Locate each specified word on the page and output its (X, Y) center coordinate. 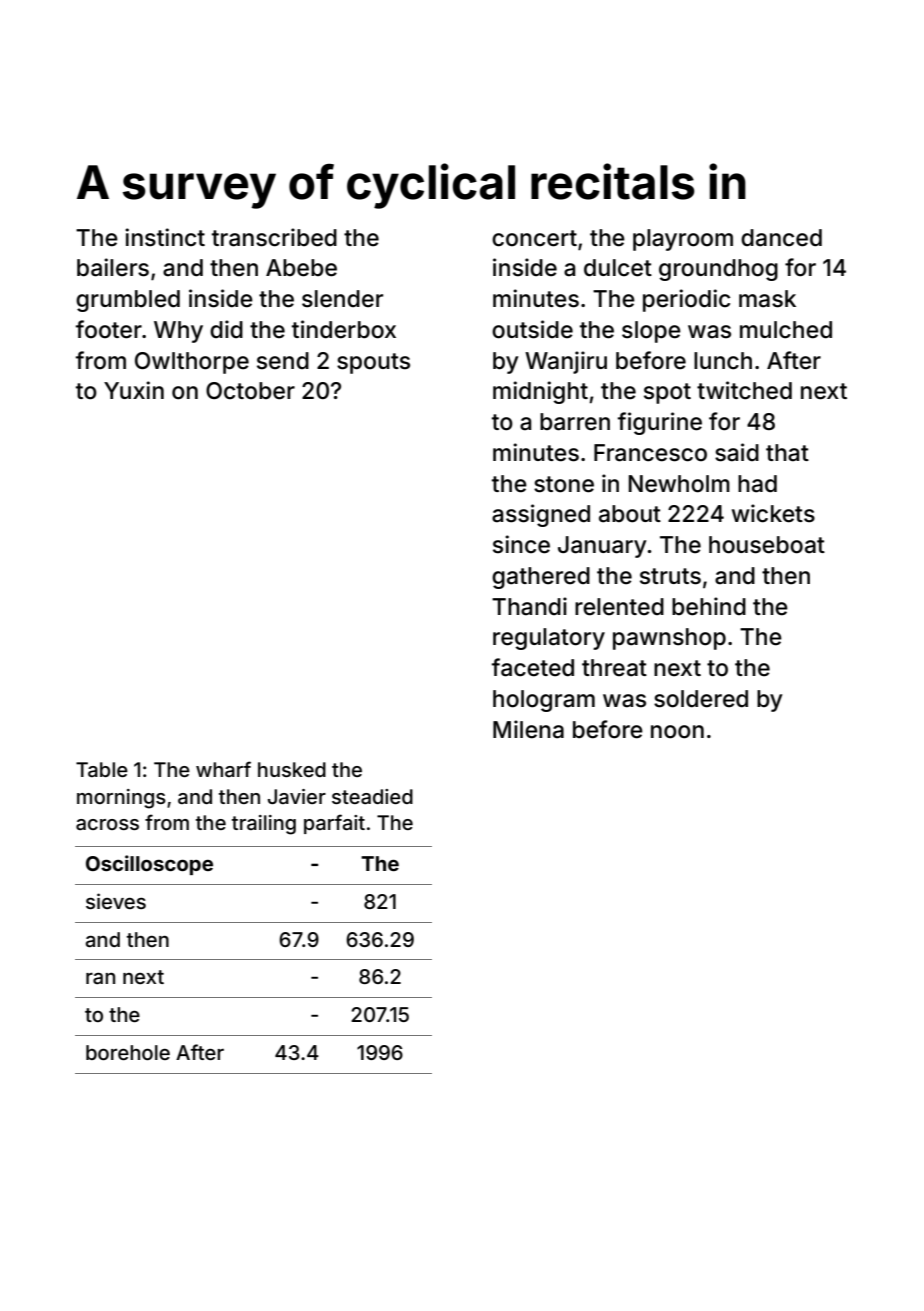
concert (534, 238)
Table (102, 769)
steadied (372, 796)
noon (677, 732)
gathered (541, 578)
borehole (128, 1052)
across (107, 824)
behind (709, 606)
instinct (165, 237)
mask (767, 299)
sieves (116, 901)
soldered (701, 699)
